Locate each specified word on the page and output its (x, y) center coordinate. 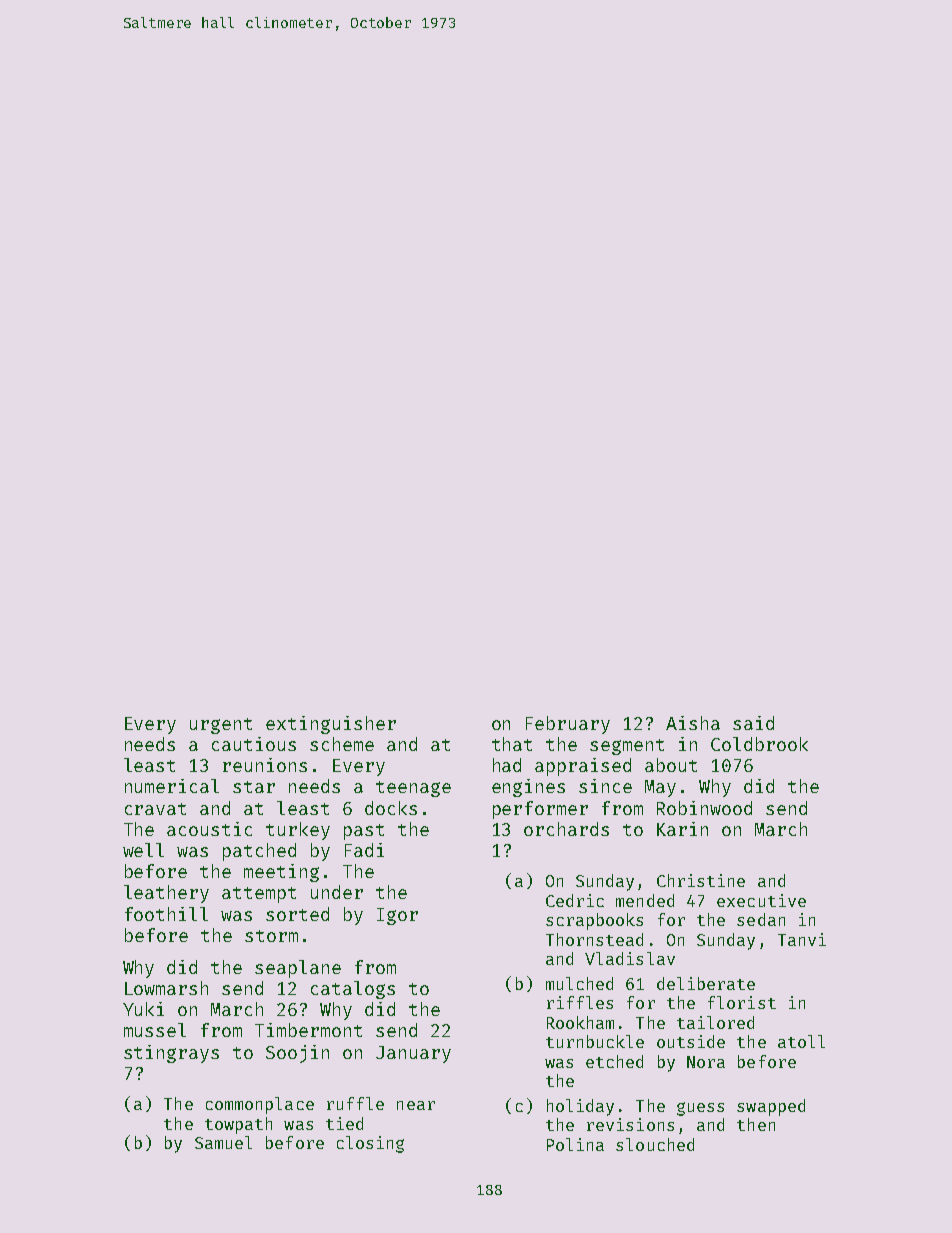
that (512, 744)
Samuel (223, 1142)
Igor (397, 916)
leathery (166, 894)
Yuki (143, 1009)
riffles (580, 1002)
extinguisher (331, 725)
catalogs (353, 990)
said (753, 723)
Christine (701, 880)
